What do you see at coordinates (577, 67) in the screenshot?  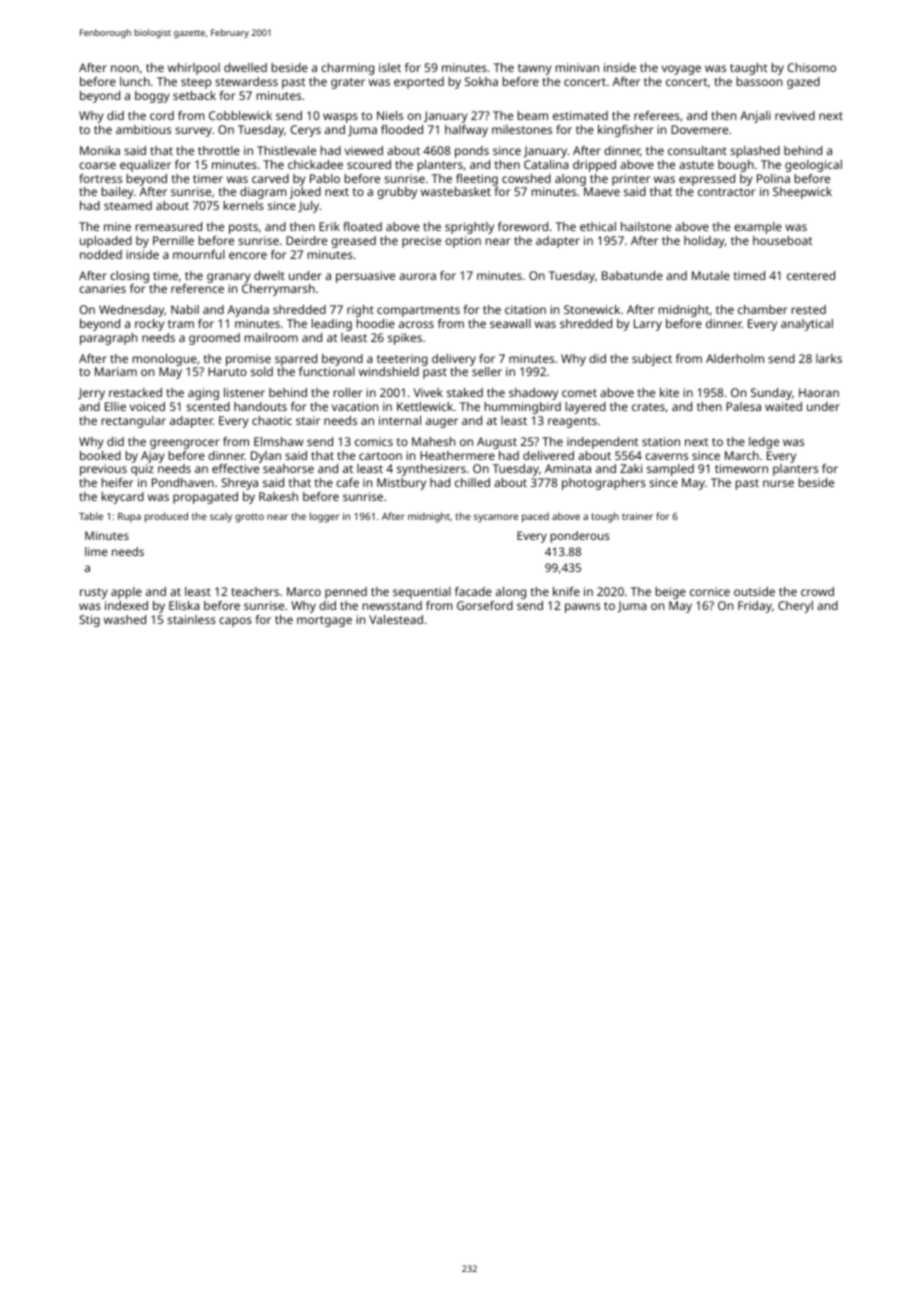 I see `minivan` at bounding box center [577, 67].
